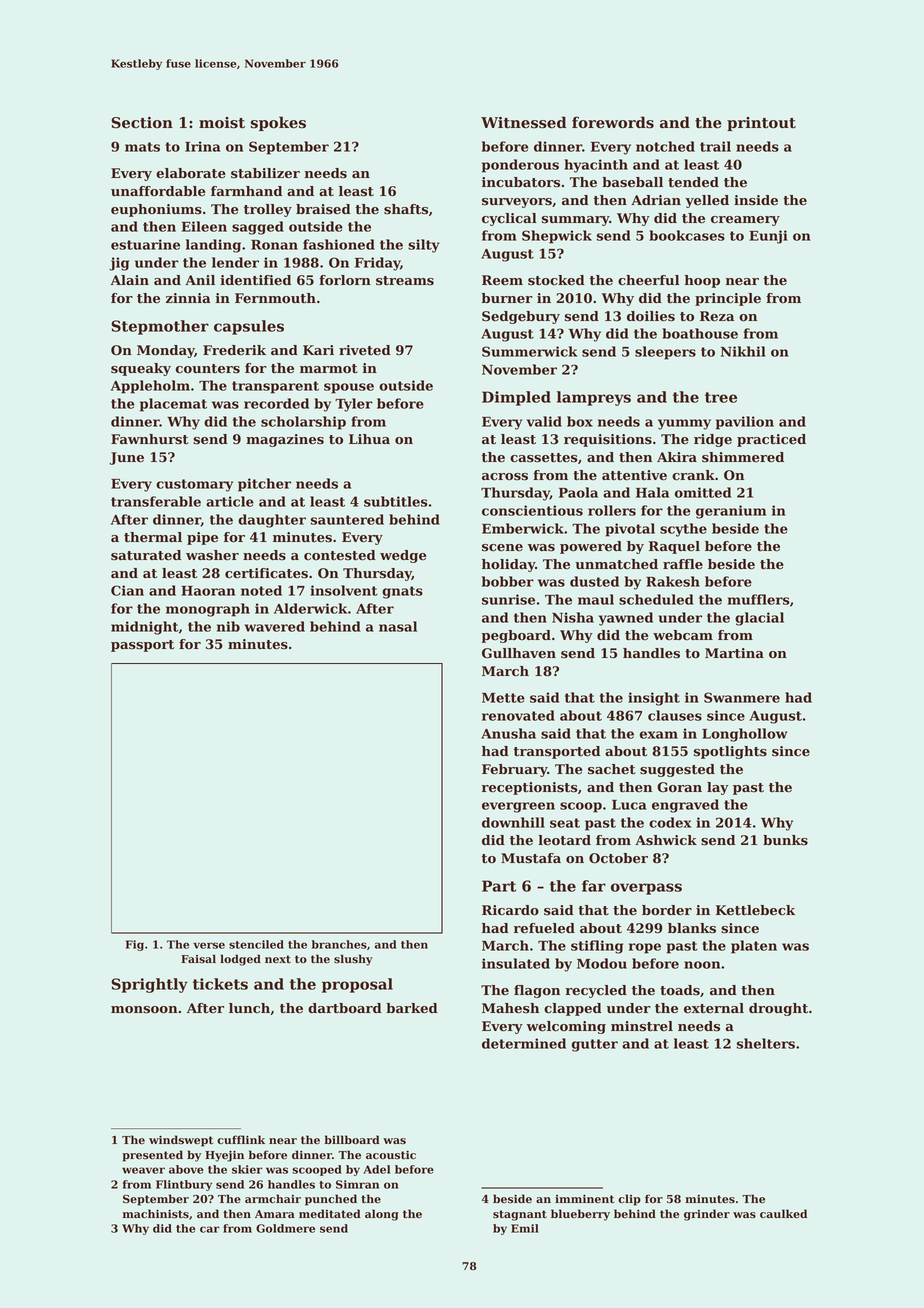  Describe the element at coordinates (405, 281) in the page. I see `streams` at that location.
